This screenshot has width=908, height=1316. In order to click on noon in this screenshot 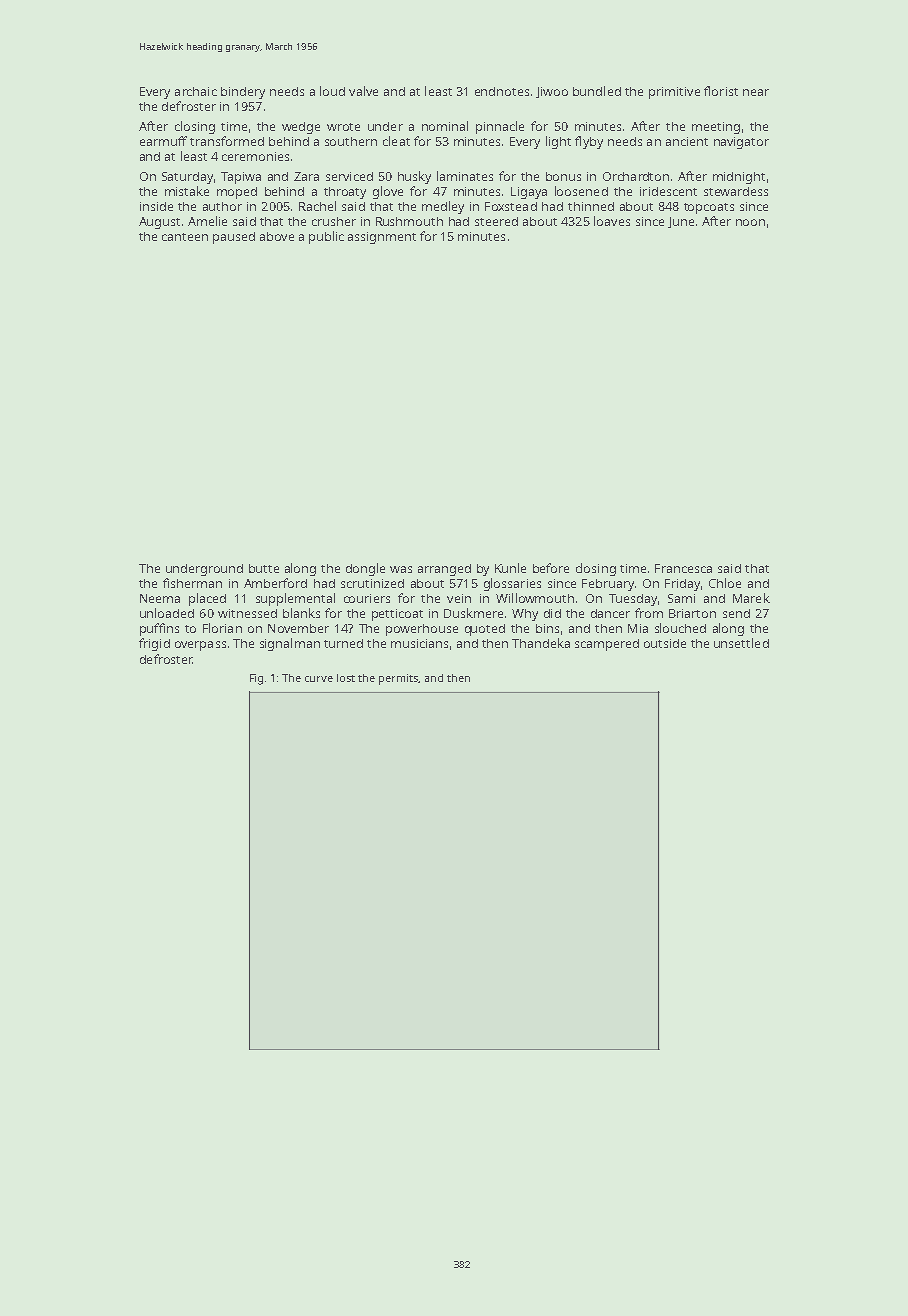, I will do `click(750, 222)`.
